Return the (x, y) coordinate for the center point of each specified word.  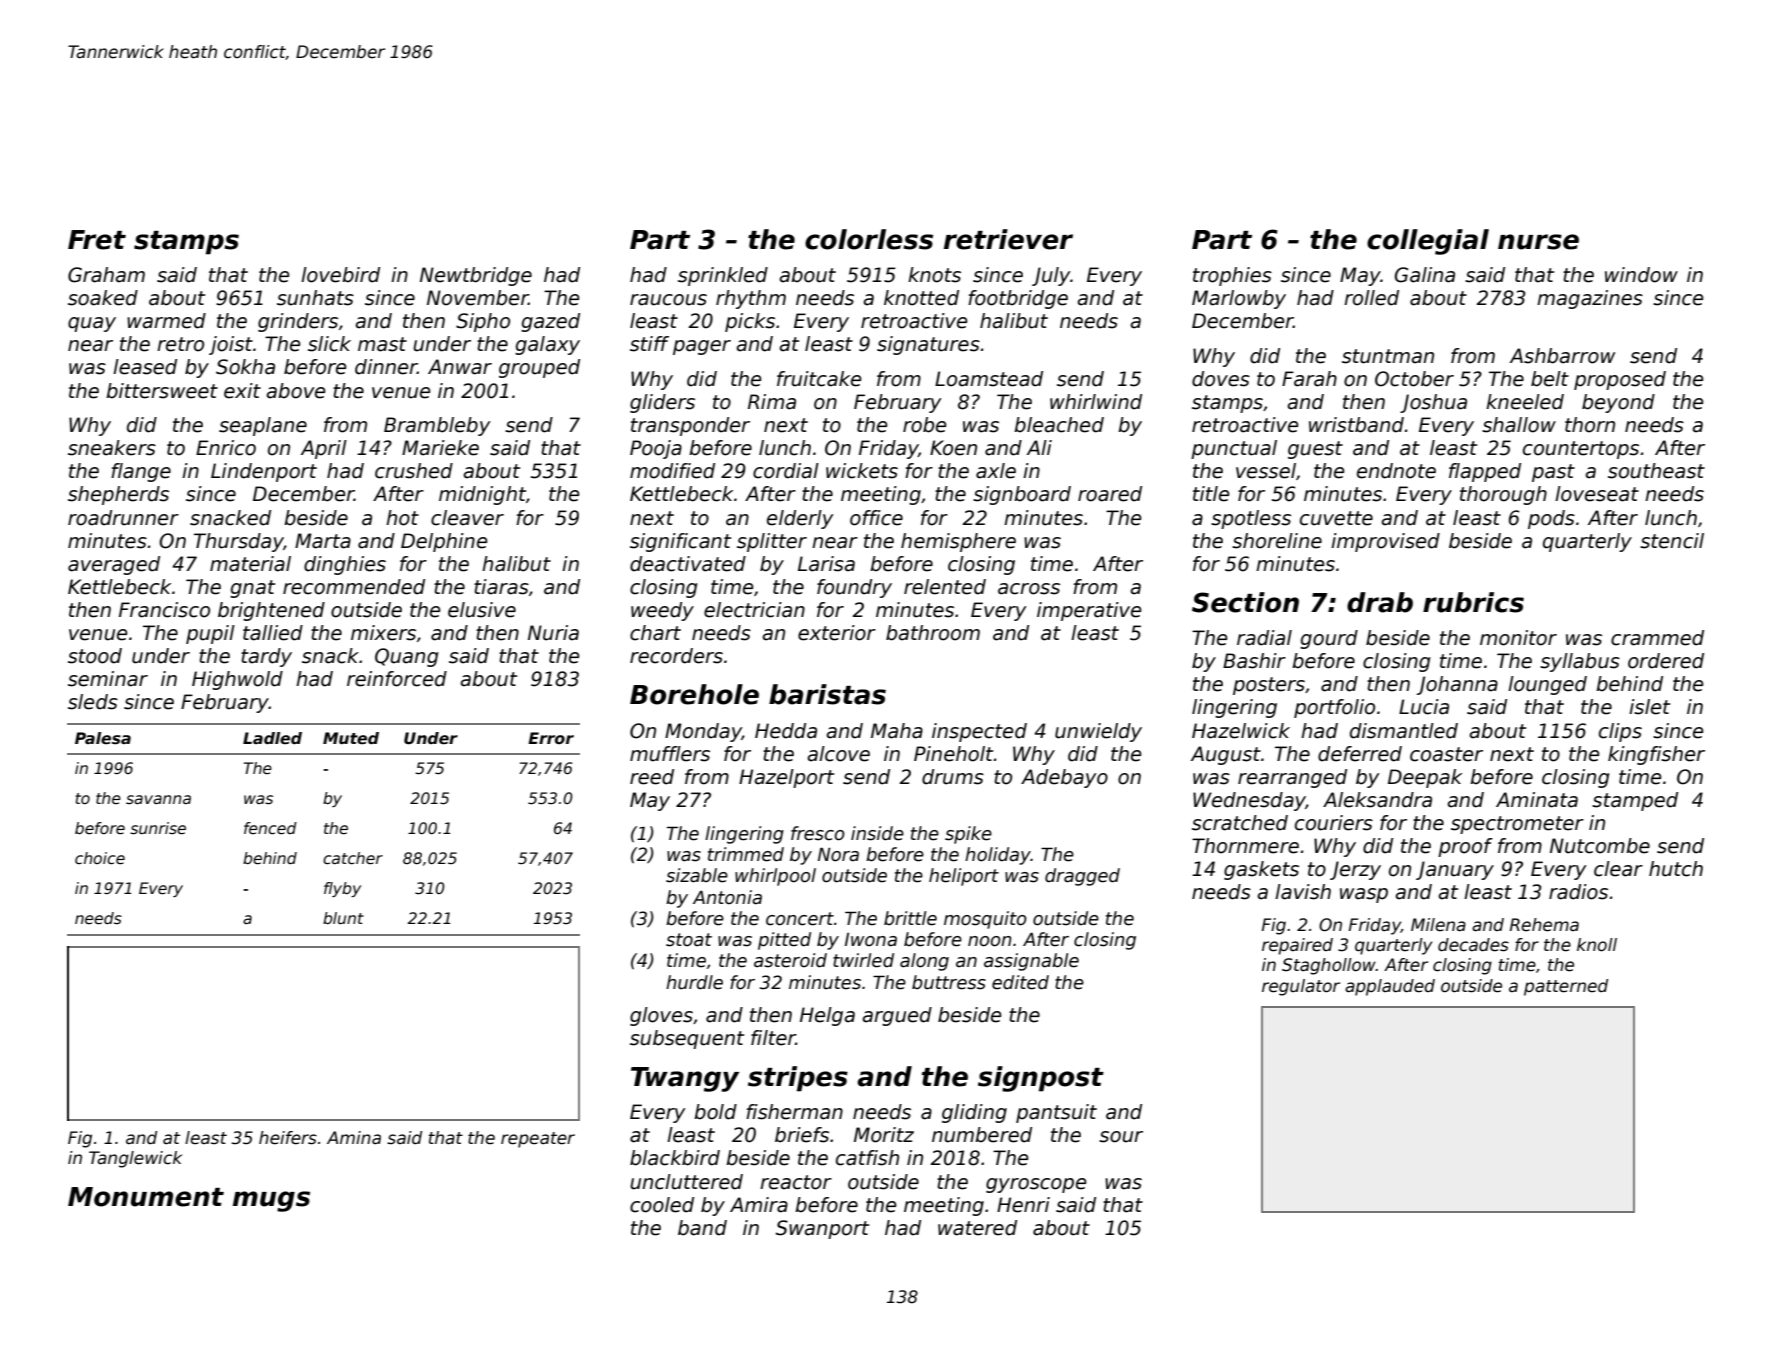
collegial (1428, 242)
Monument (146, 1197)
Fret (97, 240)
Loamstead (989, 379)
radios (1578, 892)
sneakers (112, 448)
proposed (1620, 380)
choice (100, 858)
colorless (869, 239)
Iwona (871, 940)
